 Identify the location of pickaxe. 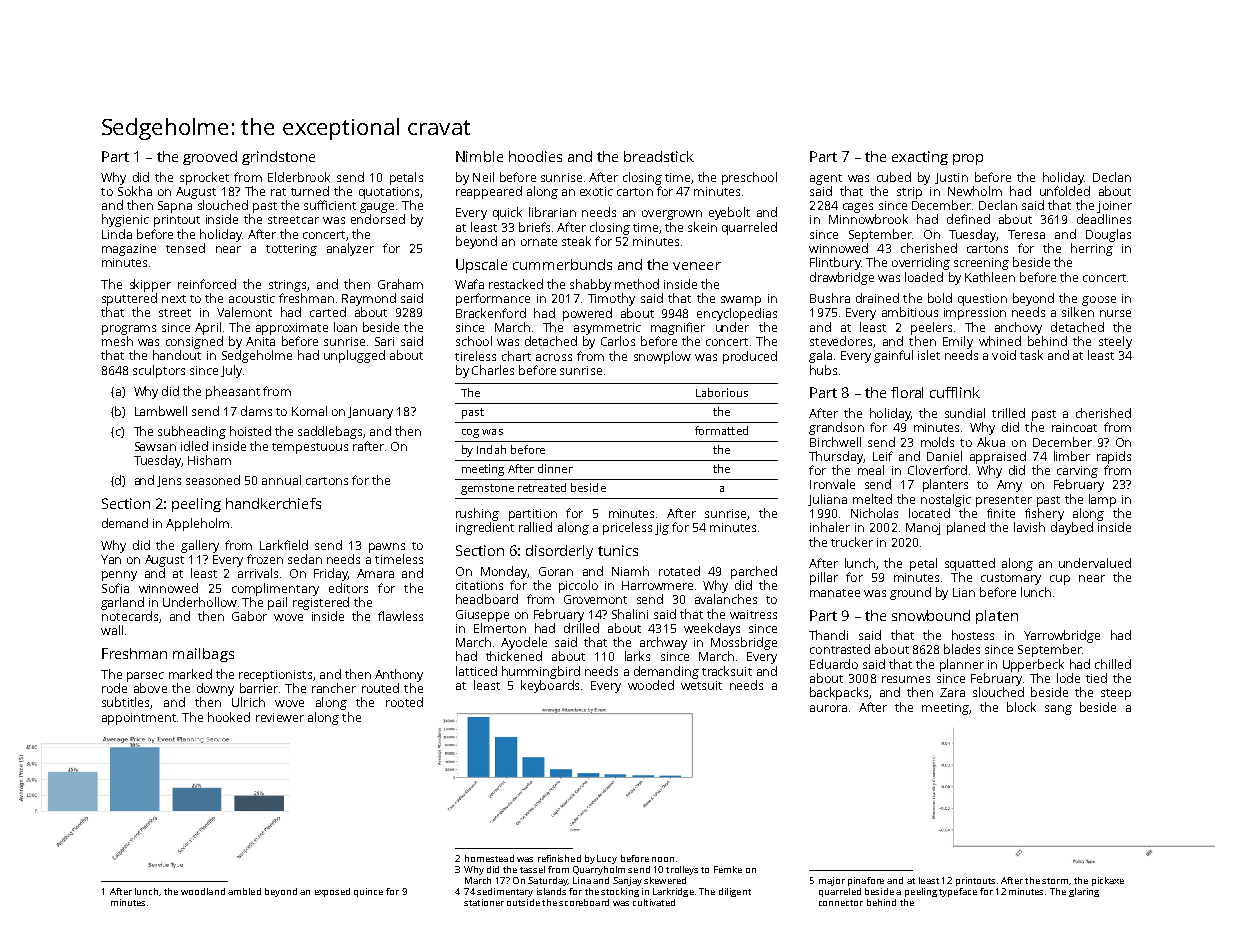
(1108, 881).
